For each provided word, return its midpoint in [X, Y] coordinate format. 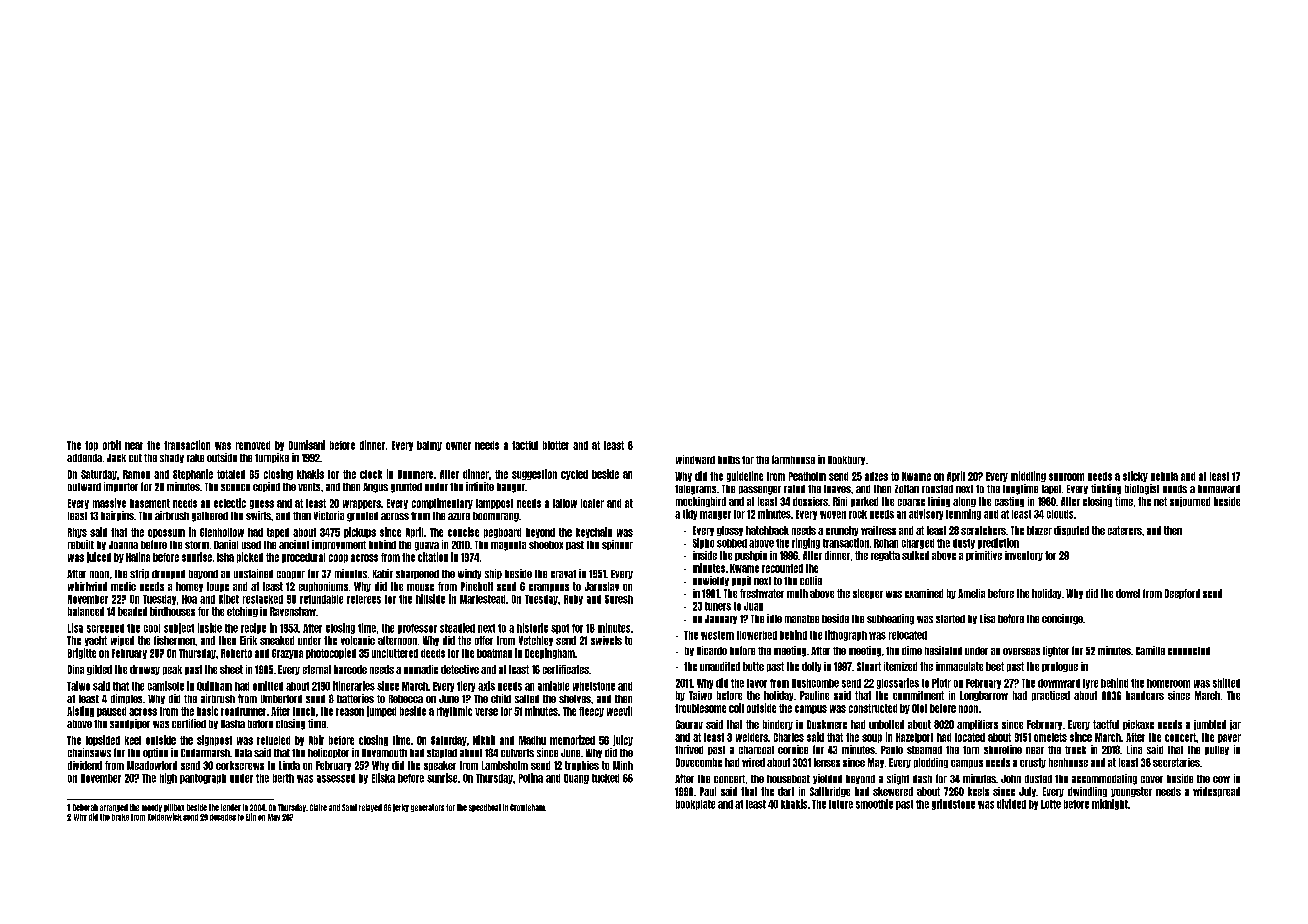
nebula [1164, 476]
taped [278, 533]
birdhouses [172, 611]
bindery [778, 725]
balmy [429, 446]
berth [283, 778]
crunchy [842, 531]
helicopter [328, 753]
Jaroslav [602, 586]
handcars [1145, 695]
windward [695, 459]
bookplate [695, 805]
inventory [1024, 556]
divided [1011, 804]
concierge [1062, 619]
